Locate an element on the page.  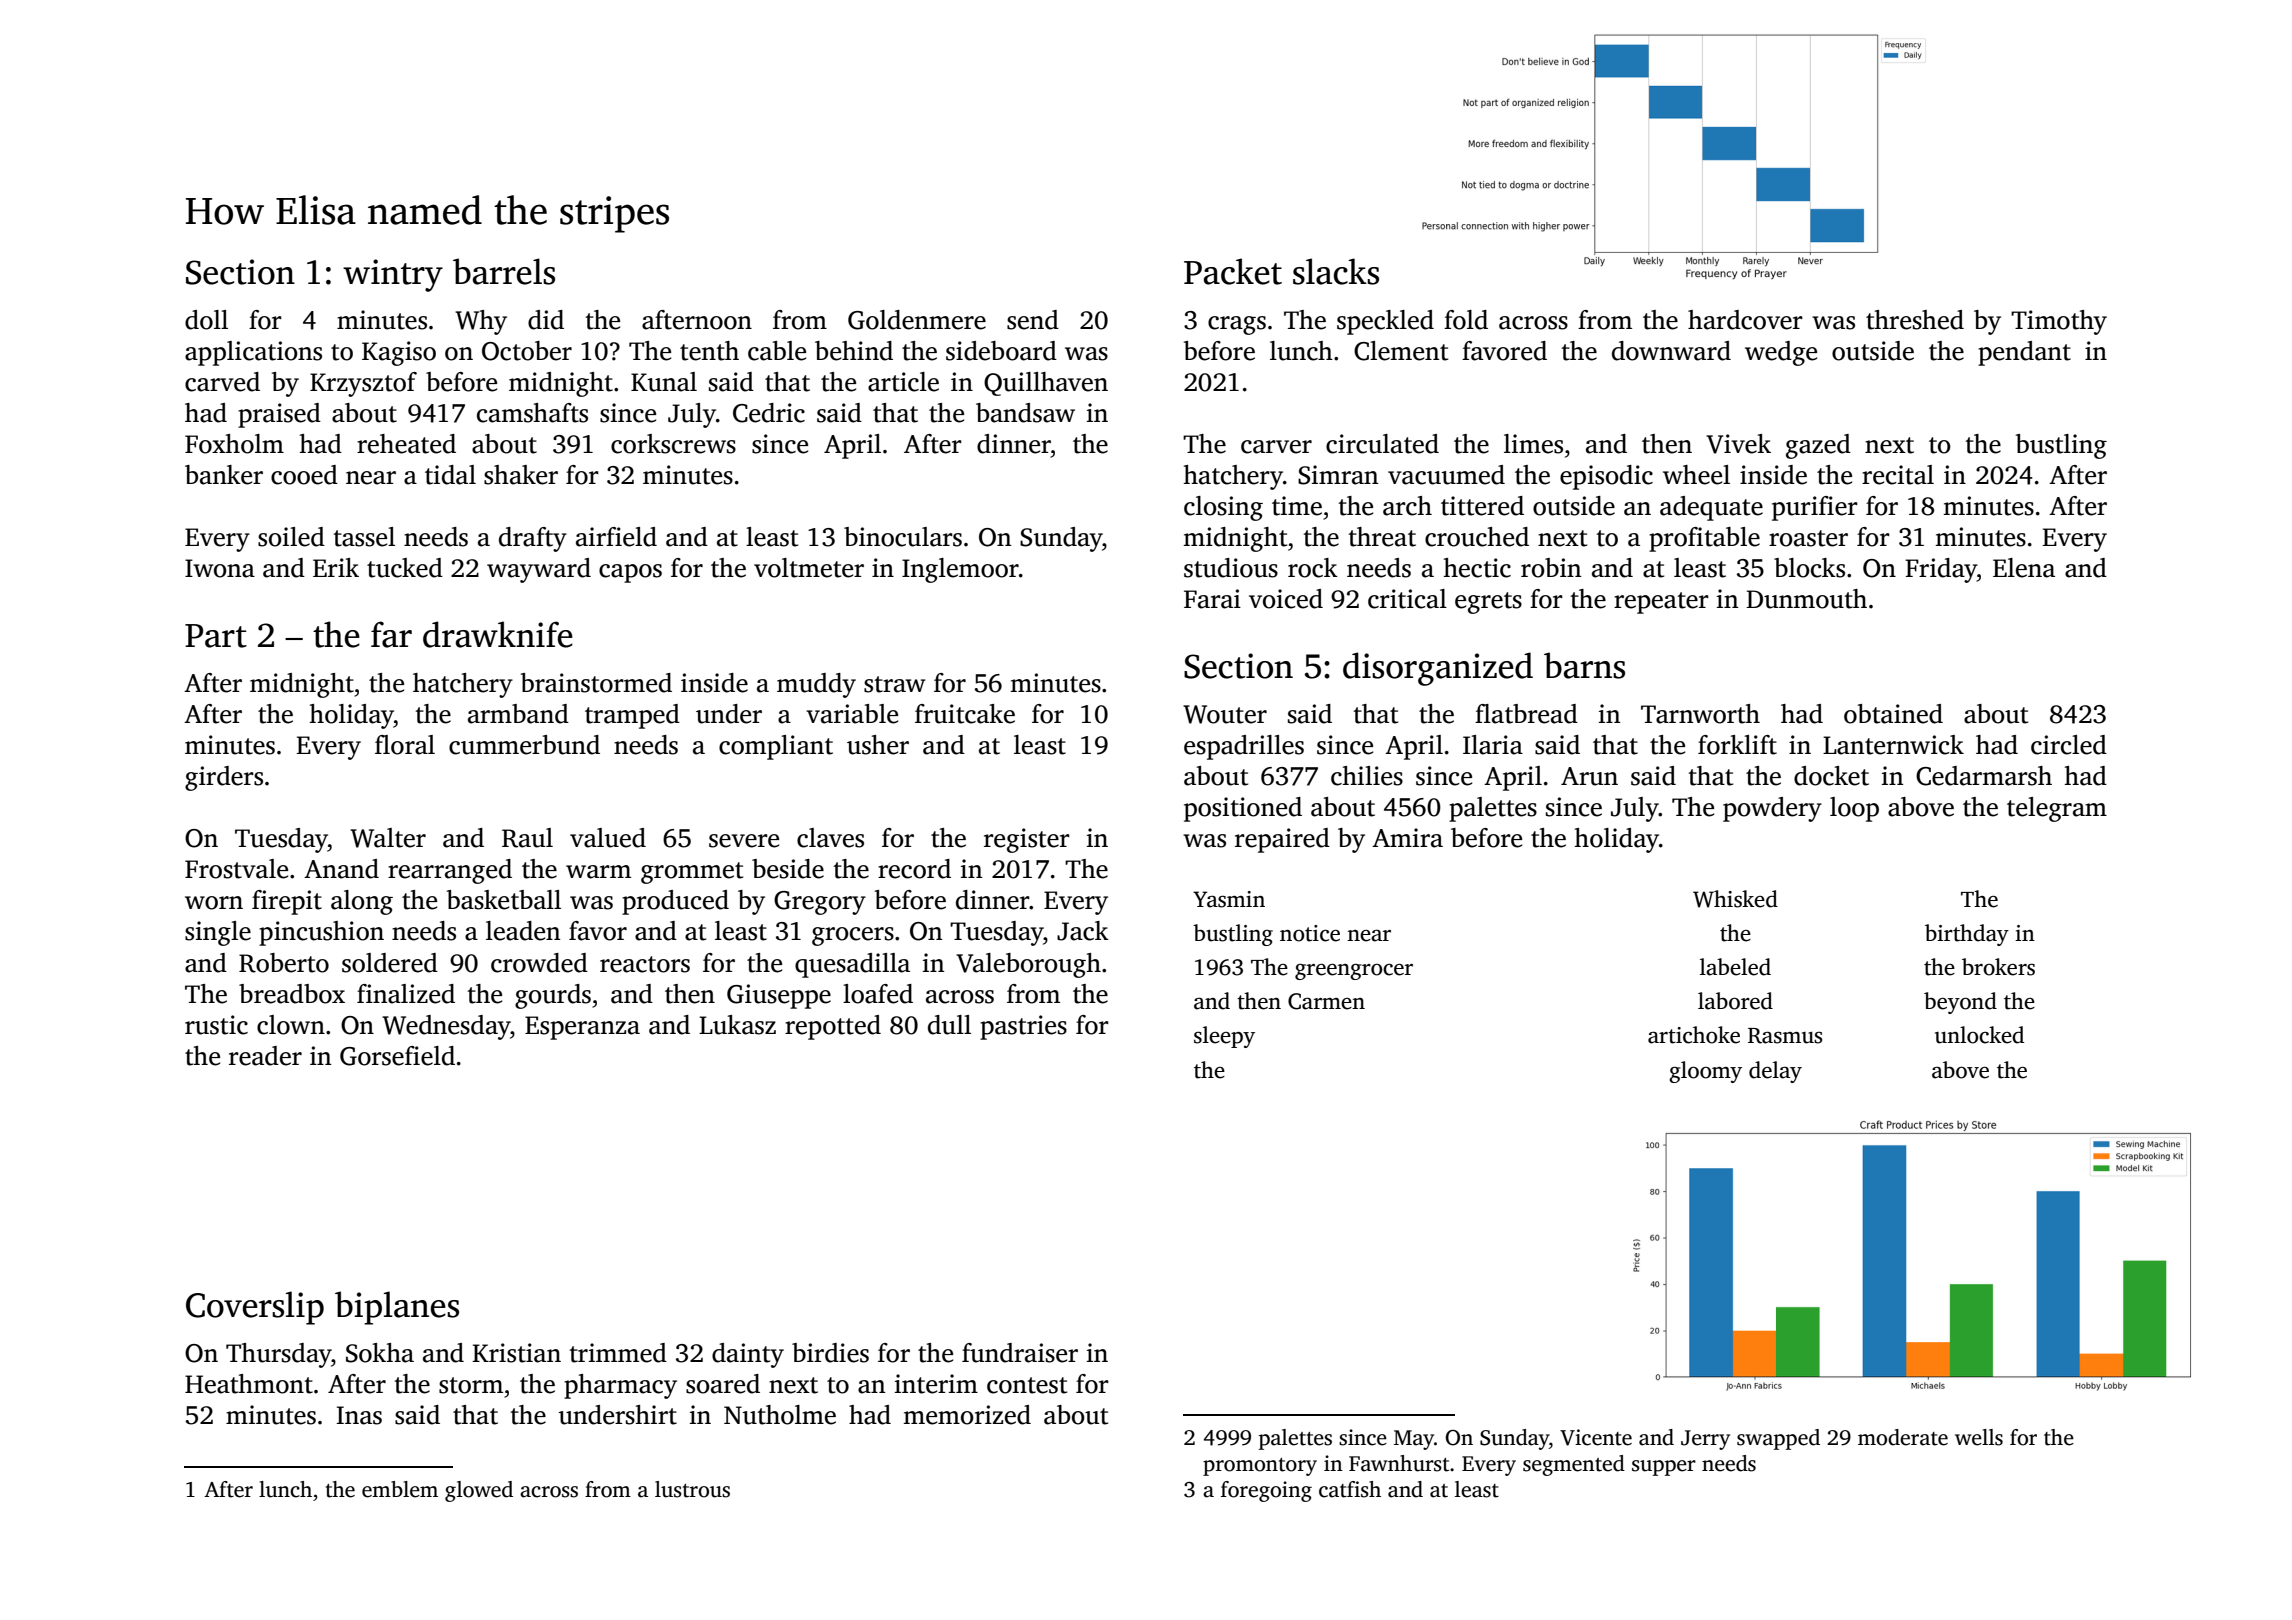
barns is located at coordinates (1584, 665).
